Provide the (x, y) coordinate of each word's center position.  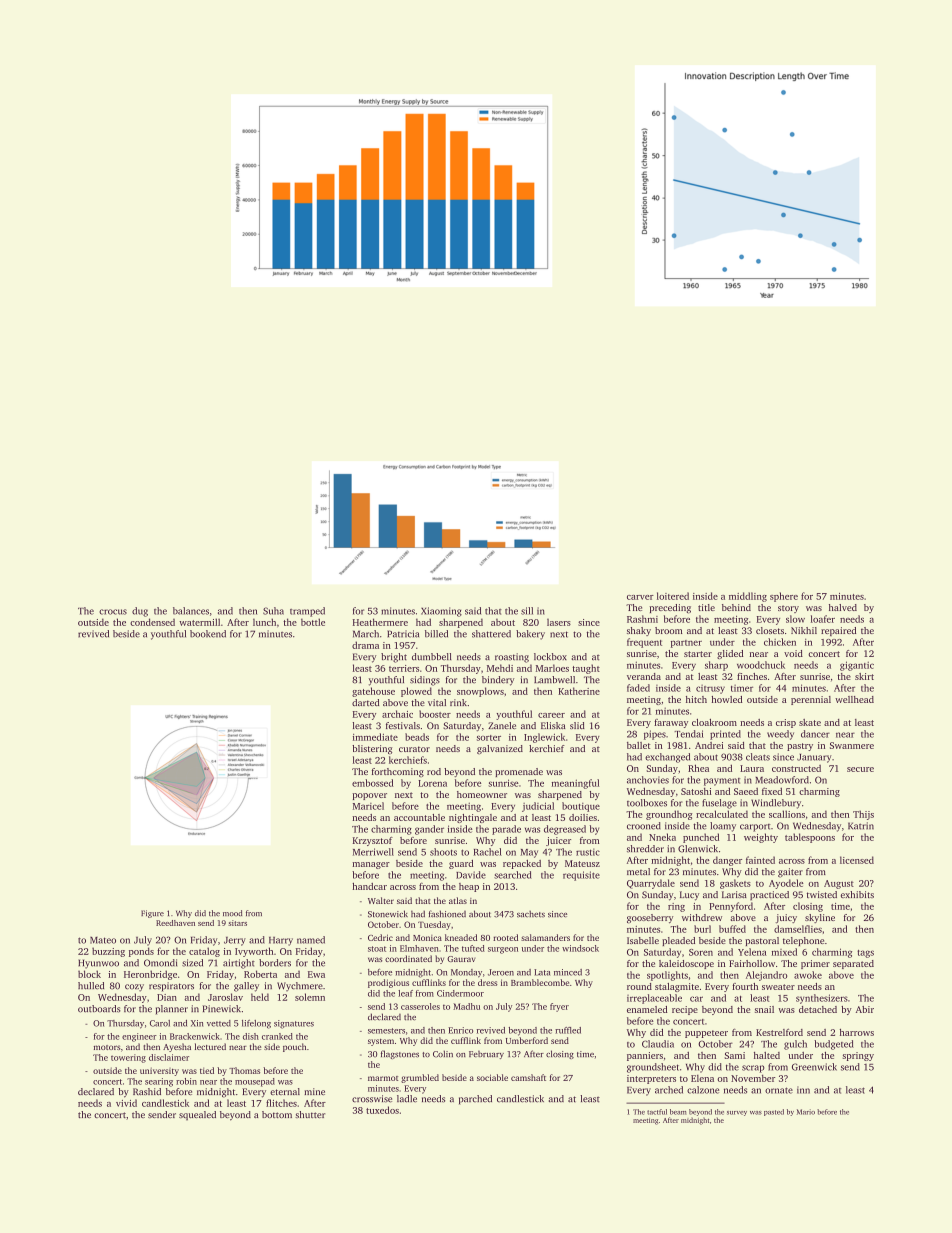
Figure (152, 914)
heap (469, 887)
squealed (197, 1115)
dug (140, 612)
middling (748, 597)
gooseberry (650, 919)
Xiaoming (441, 612)
